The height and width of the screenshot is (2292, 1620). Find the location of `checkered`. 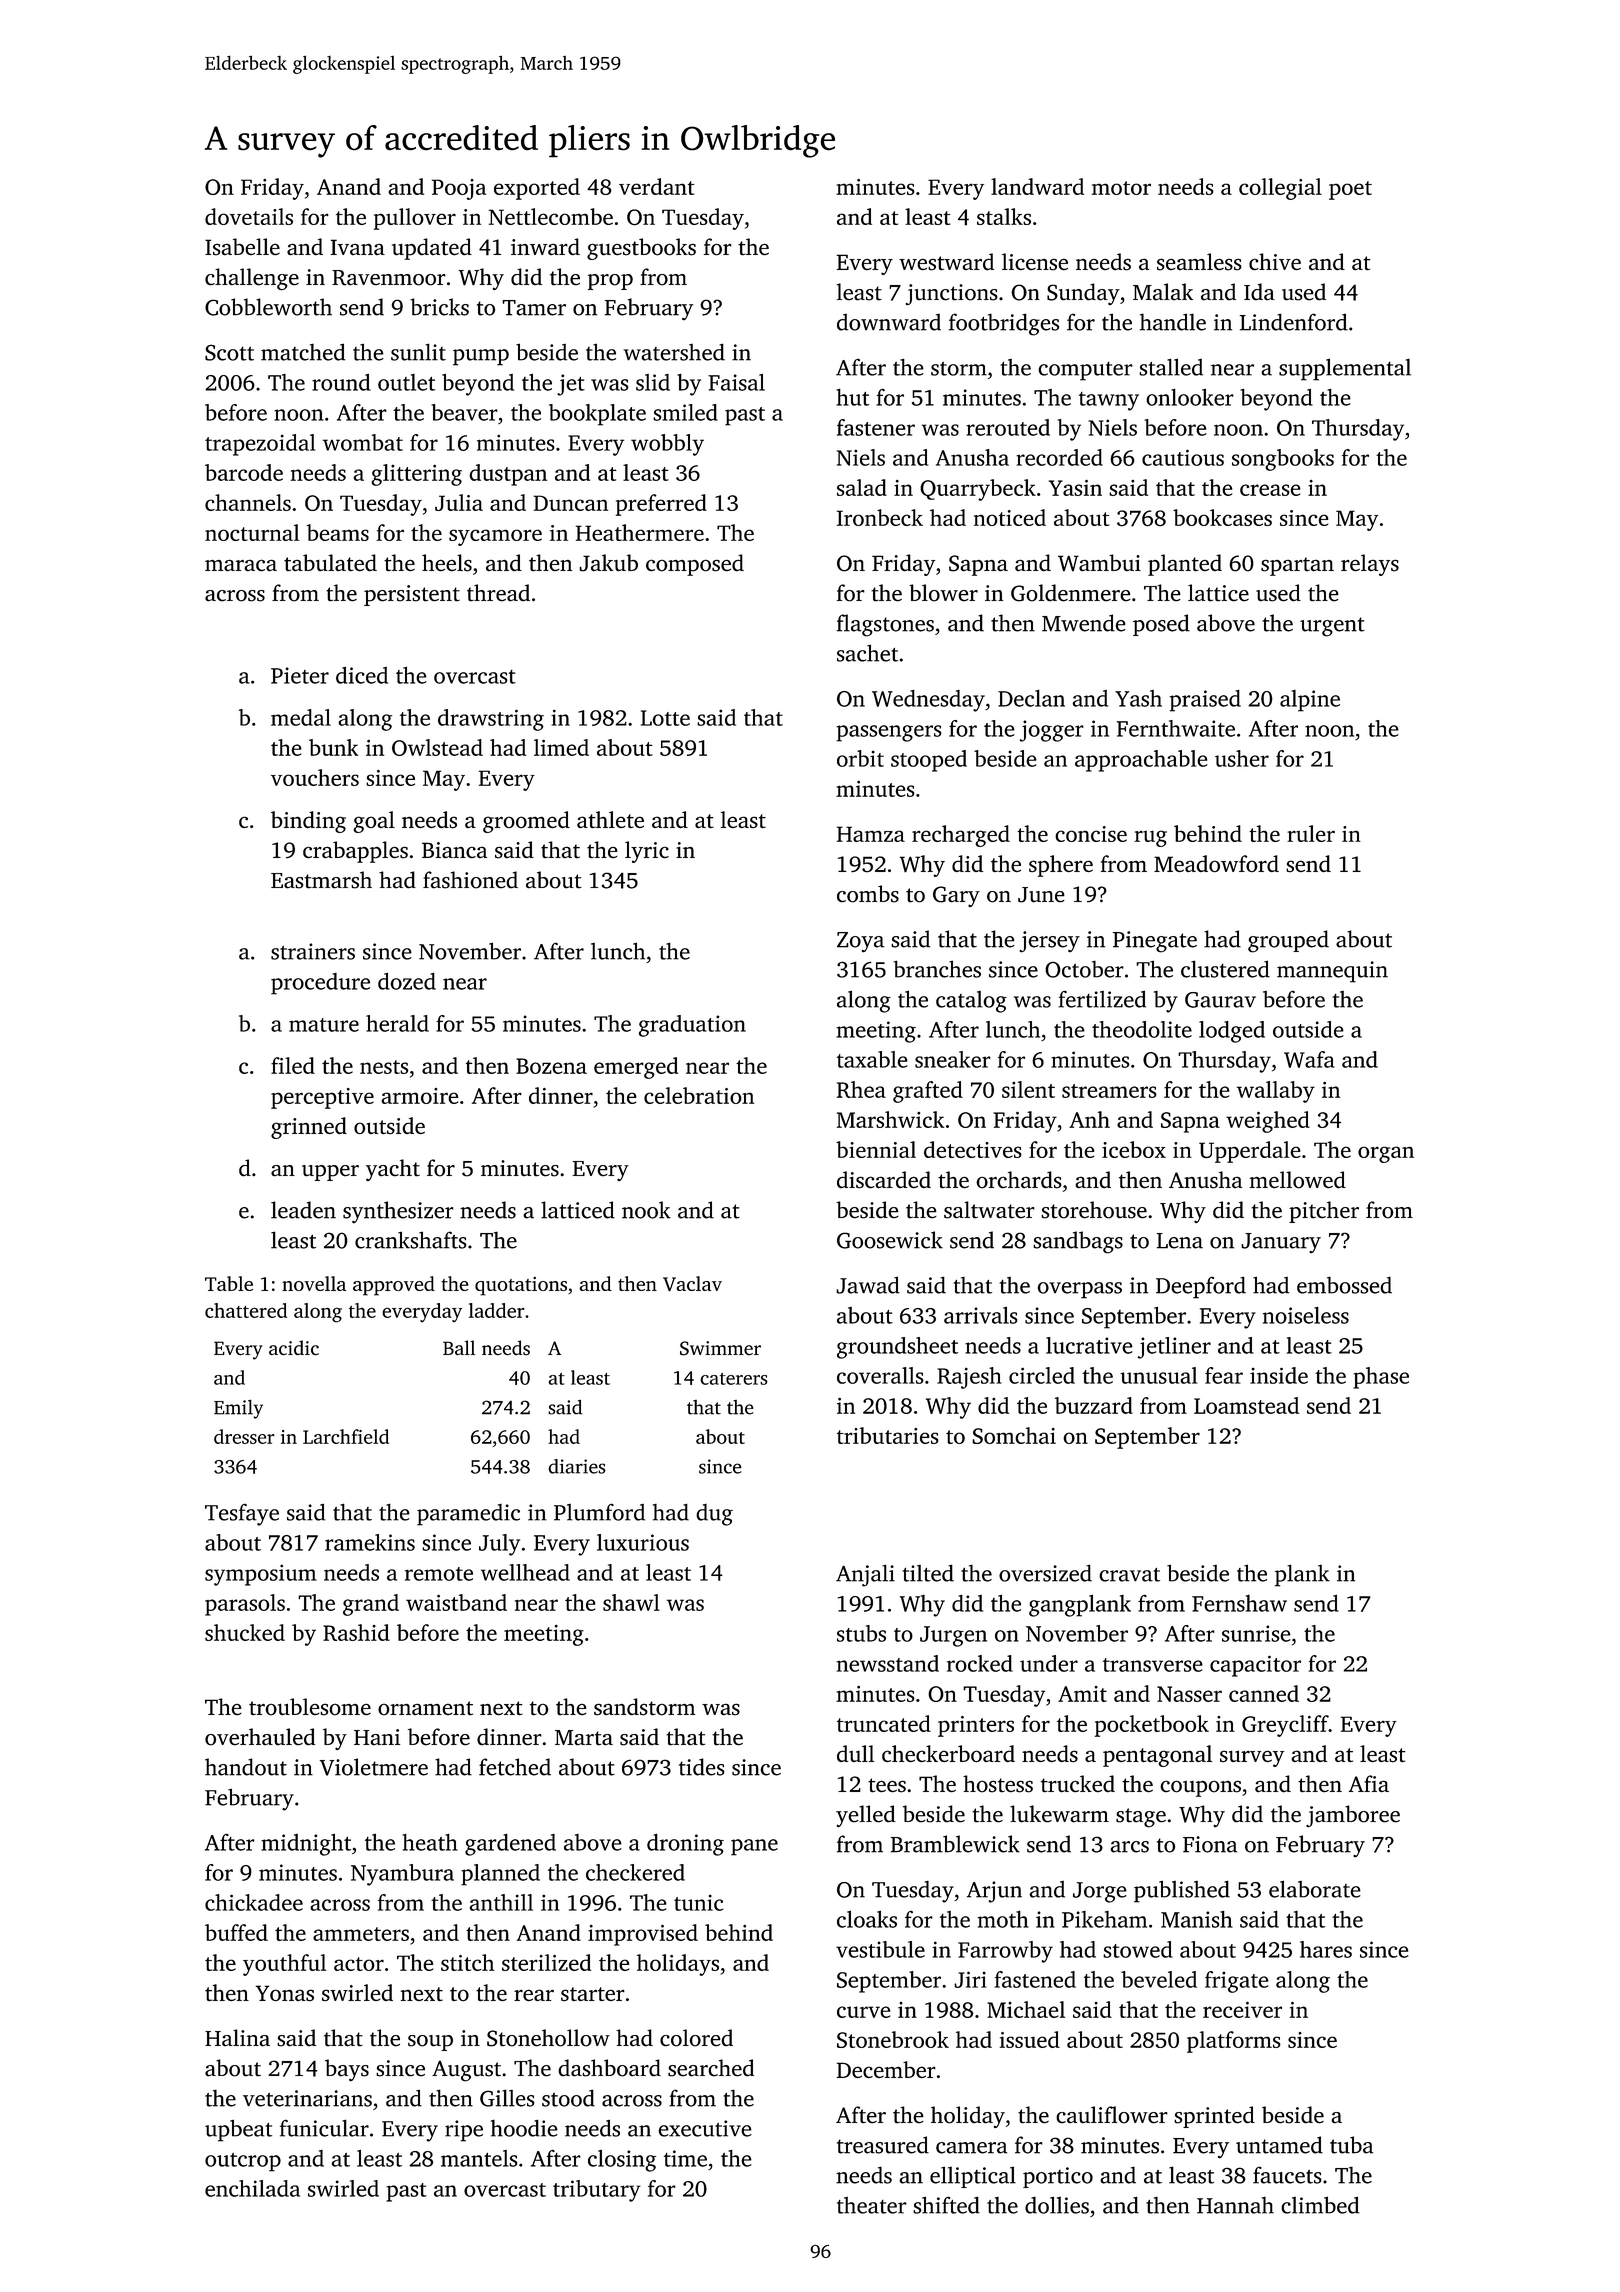

checkered is located at coordinates (635, 1872).
